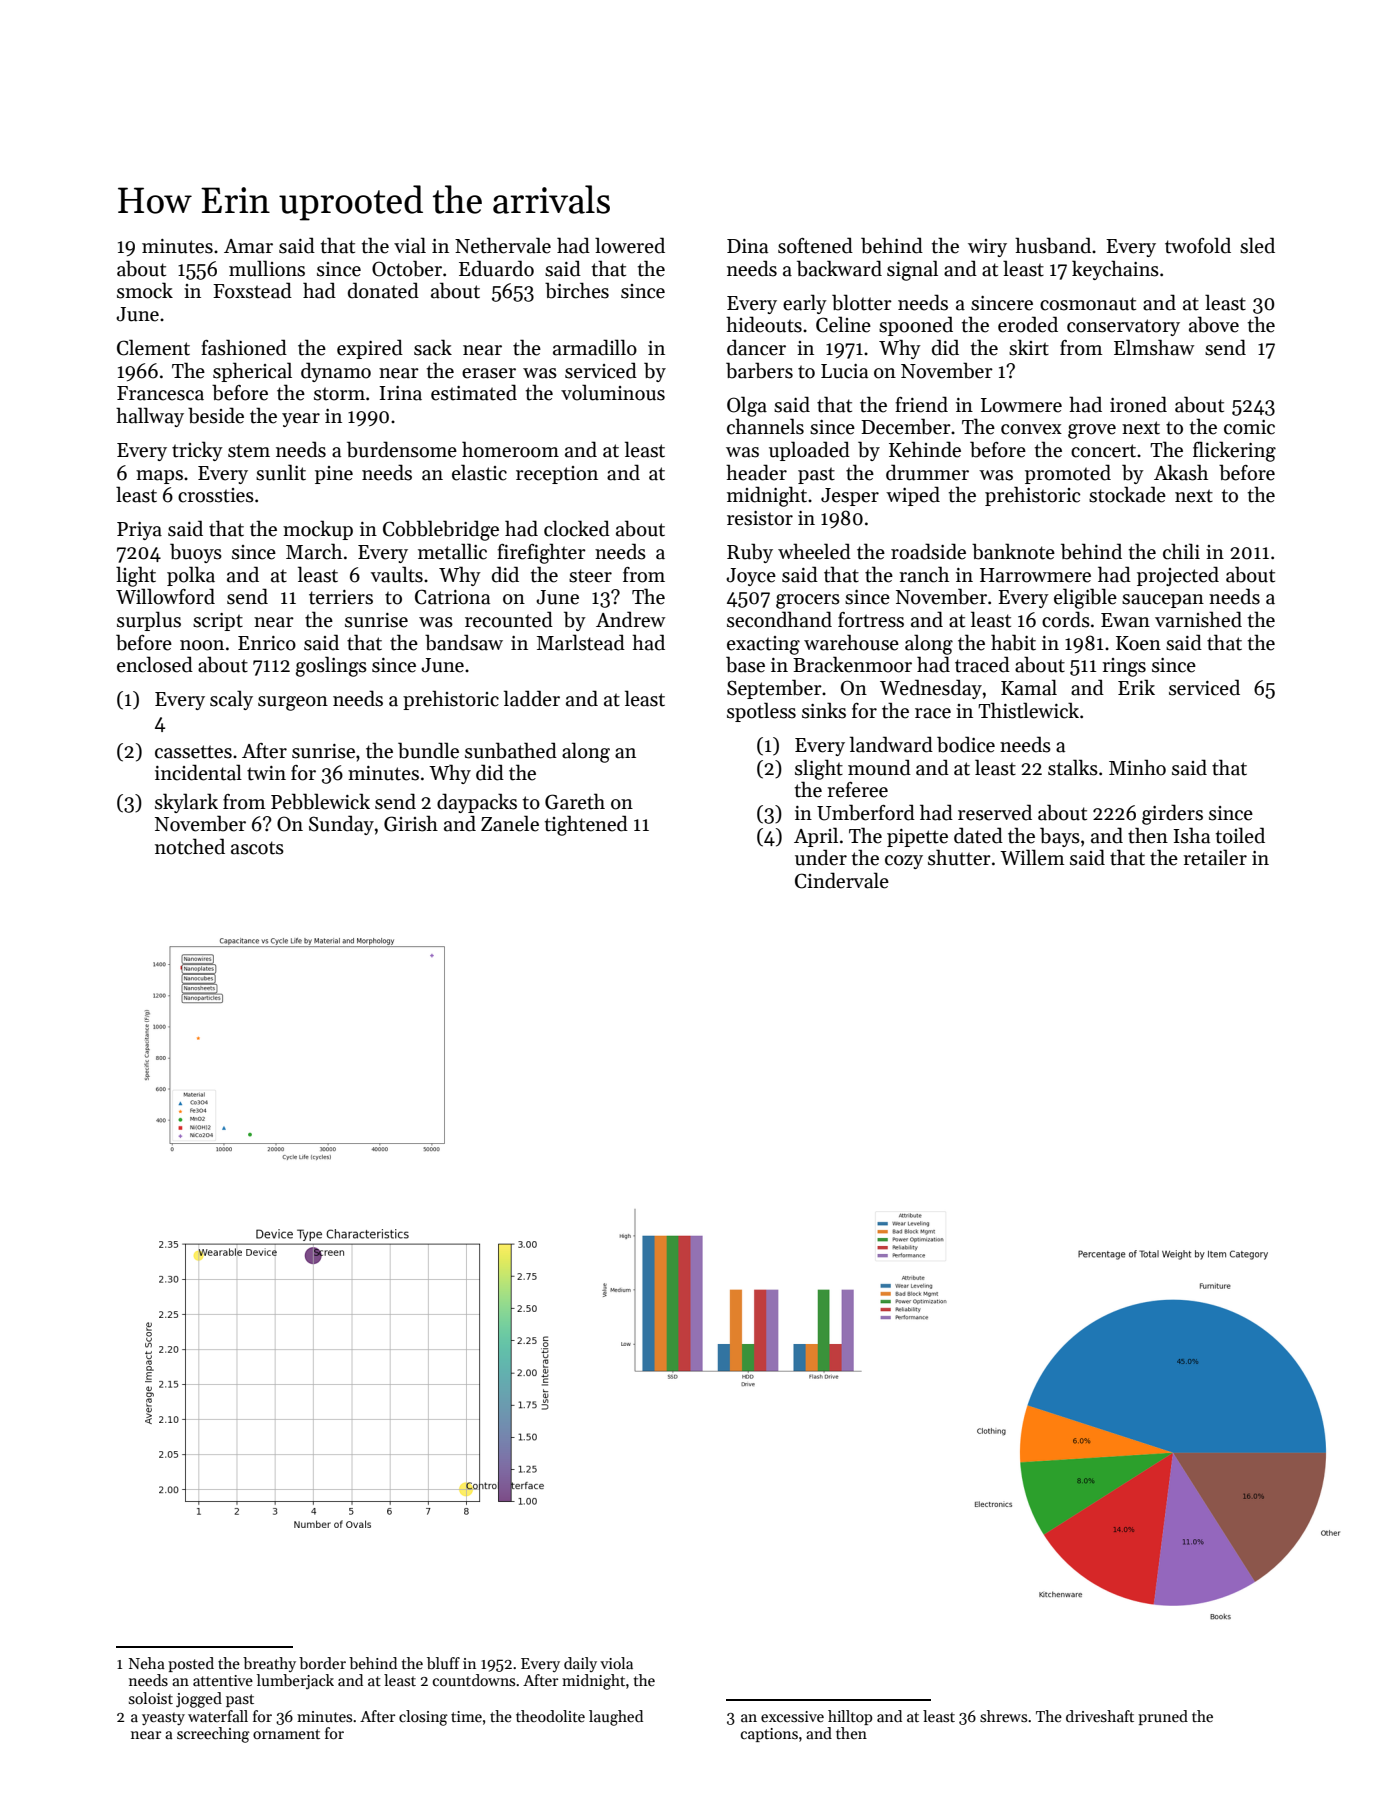 The width and height of the image is (1392, 1801). Describe the element at coordinates (257, 848) in the image. I see `ascots` at that location.
